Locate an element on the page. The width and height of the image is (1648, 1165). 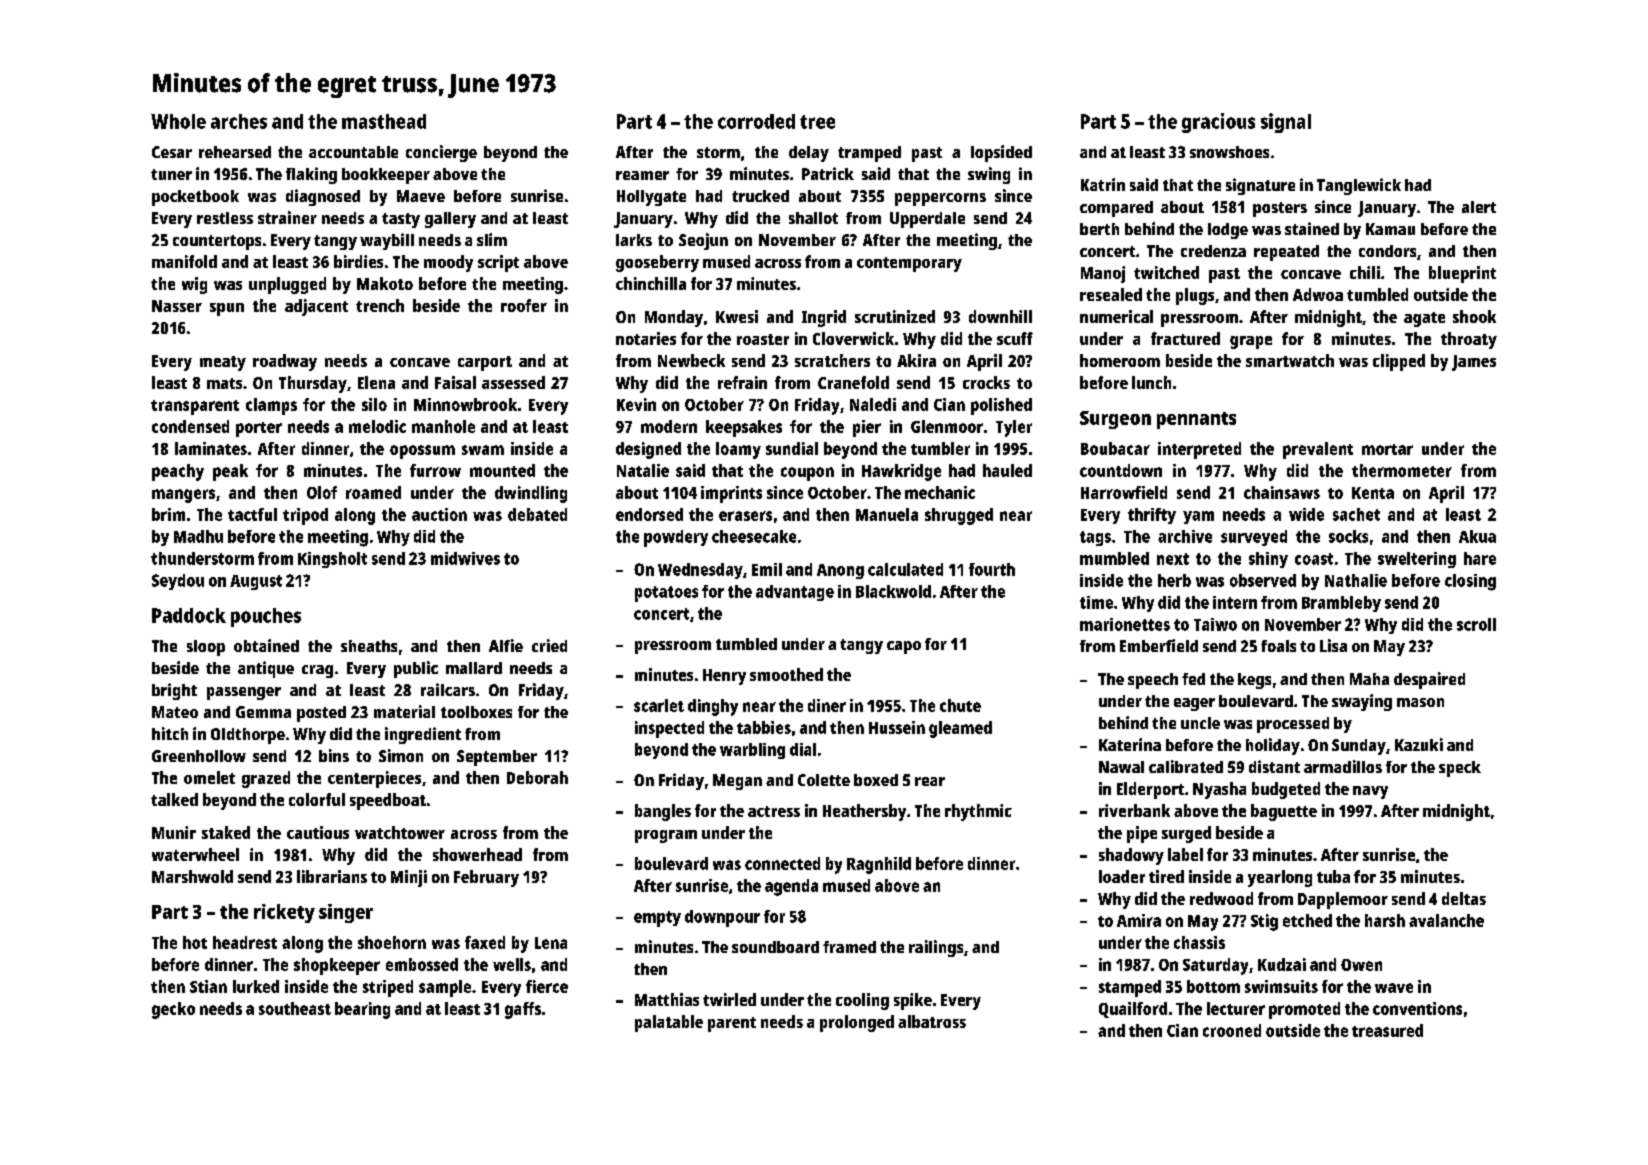
Cranefold is located at coordinates (853, 382).
